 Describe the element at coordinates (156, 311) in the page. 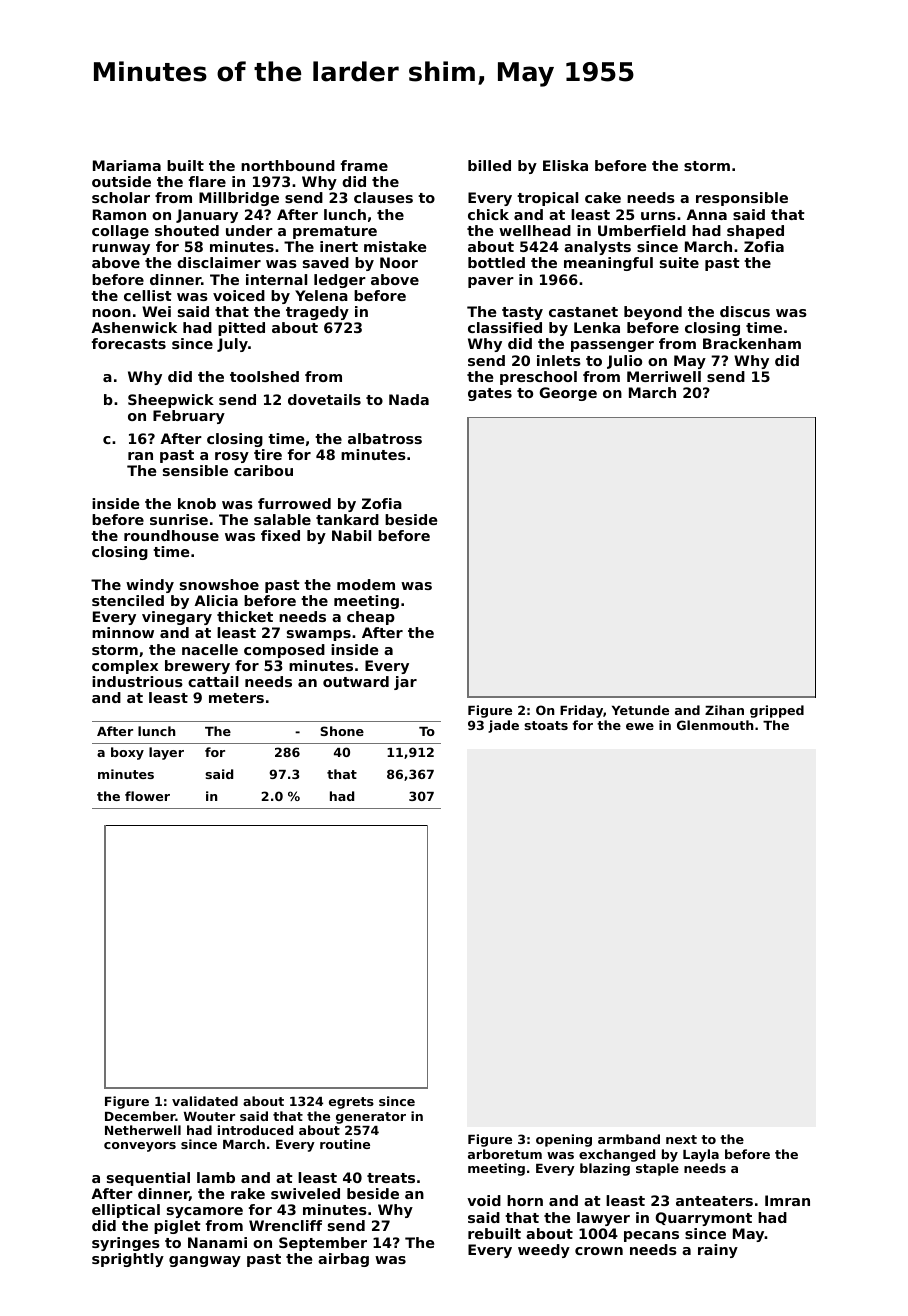

I see `Wei` at that location.
